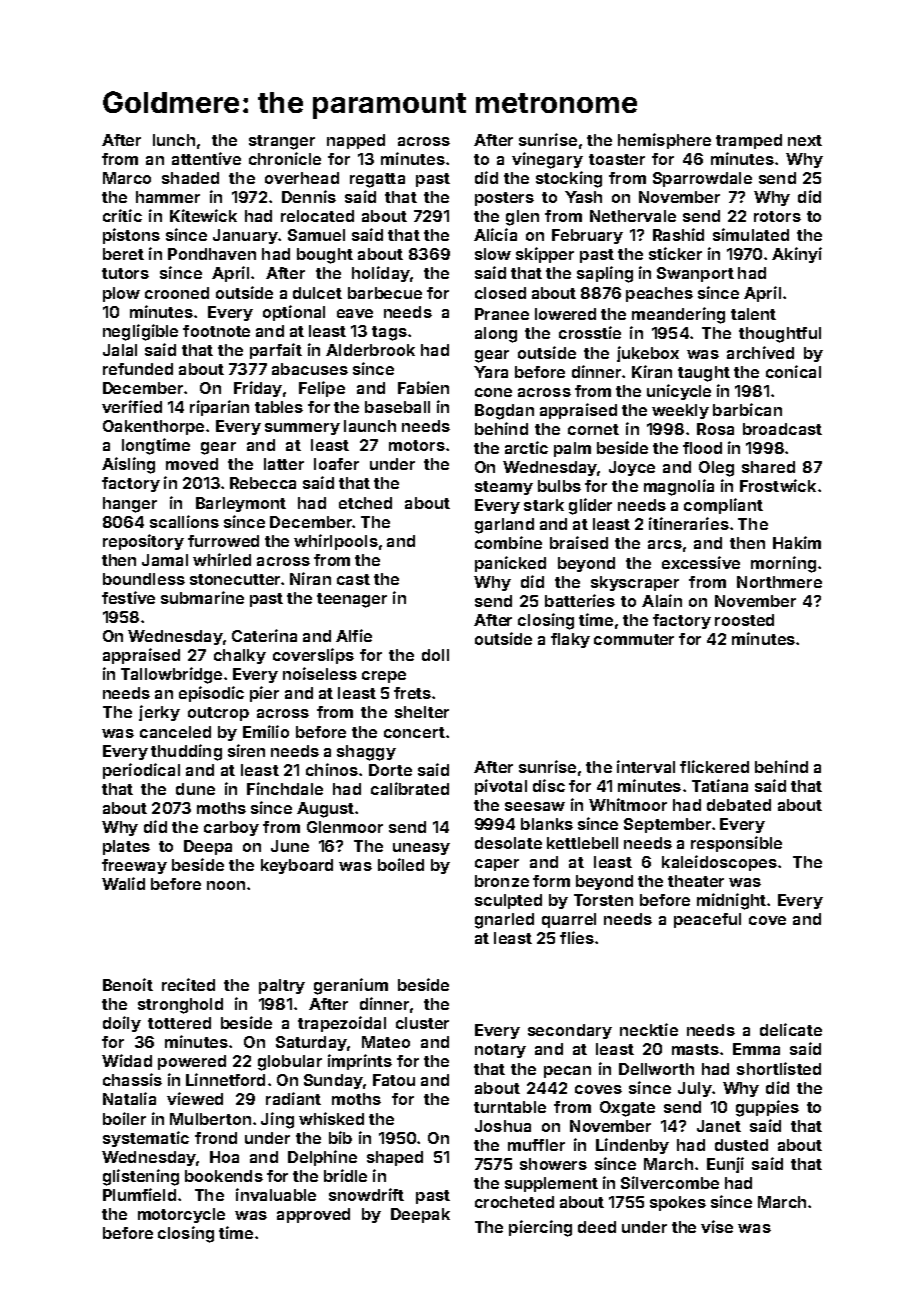 Image resolution: width=924 pixels, height=1308 pixels. What do you see at coordinates (717, 1226) in the page?
I see `vise` at bounding box center [717, 1226].
